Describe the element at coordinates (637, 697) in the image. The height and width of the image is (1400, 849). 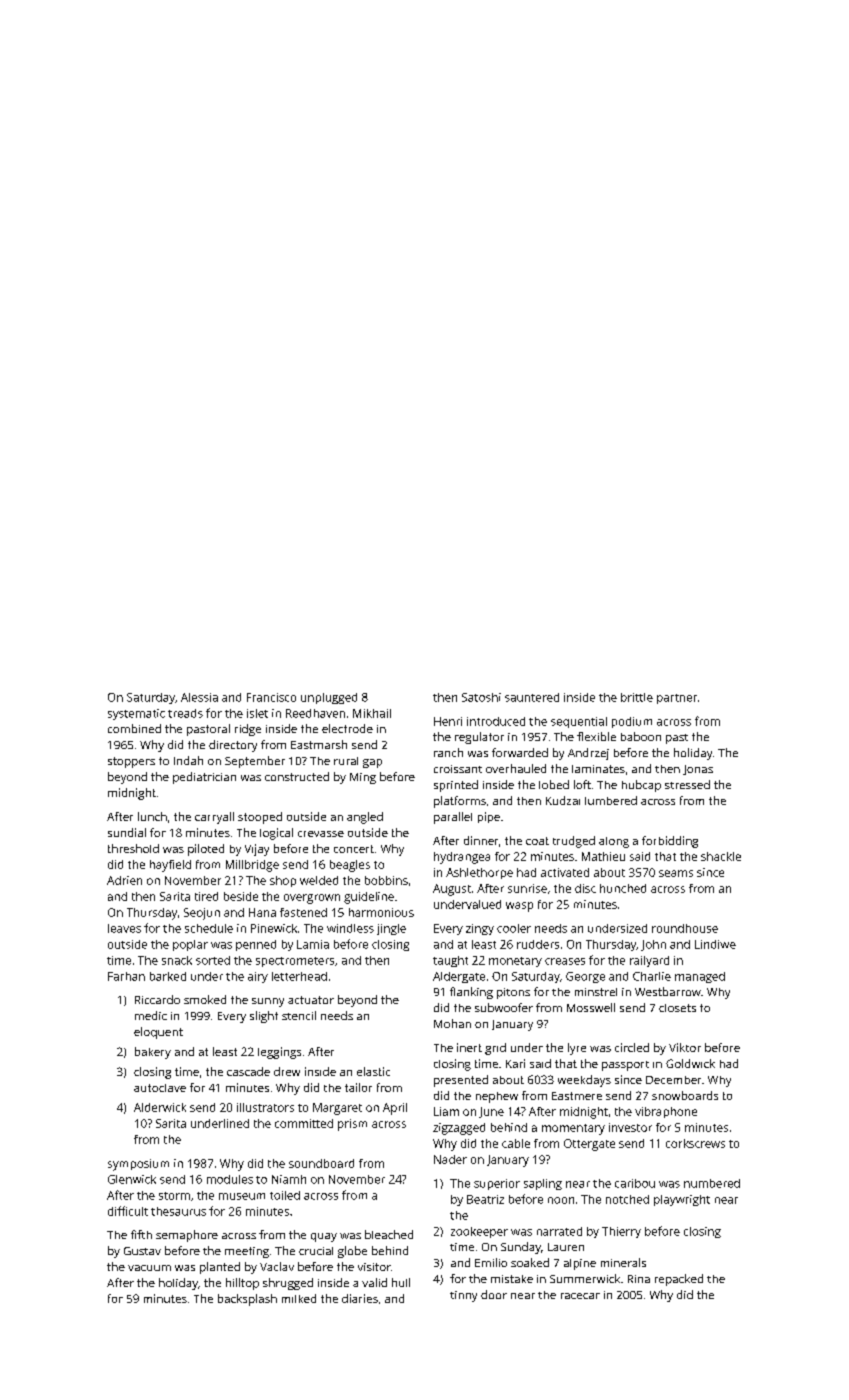
I see `brittle` at that location.
